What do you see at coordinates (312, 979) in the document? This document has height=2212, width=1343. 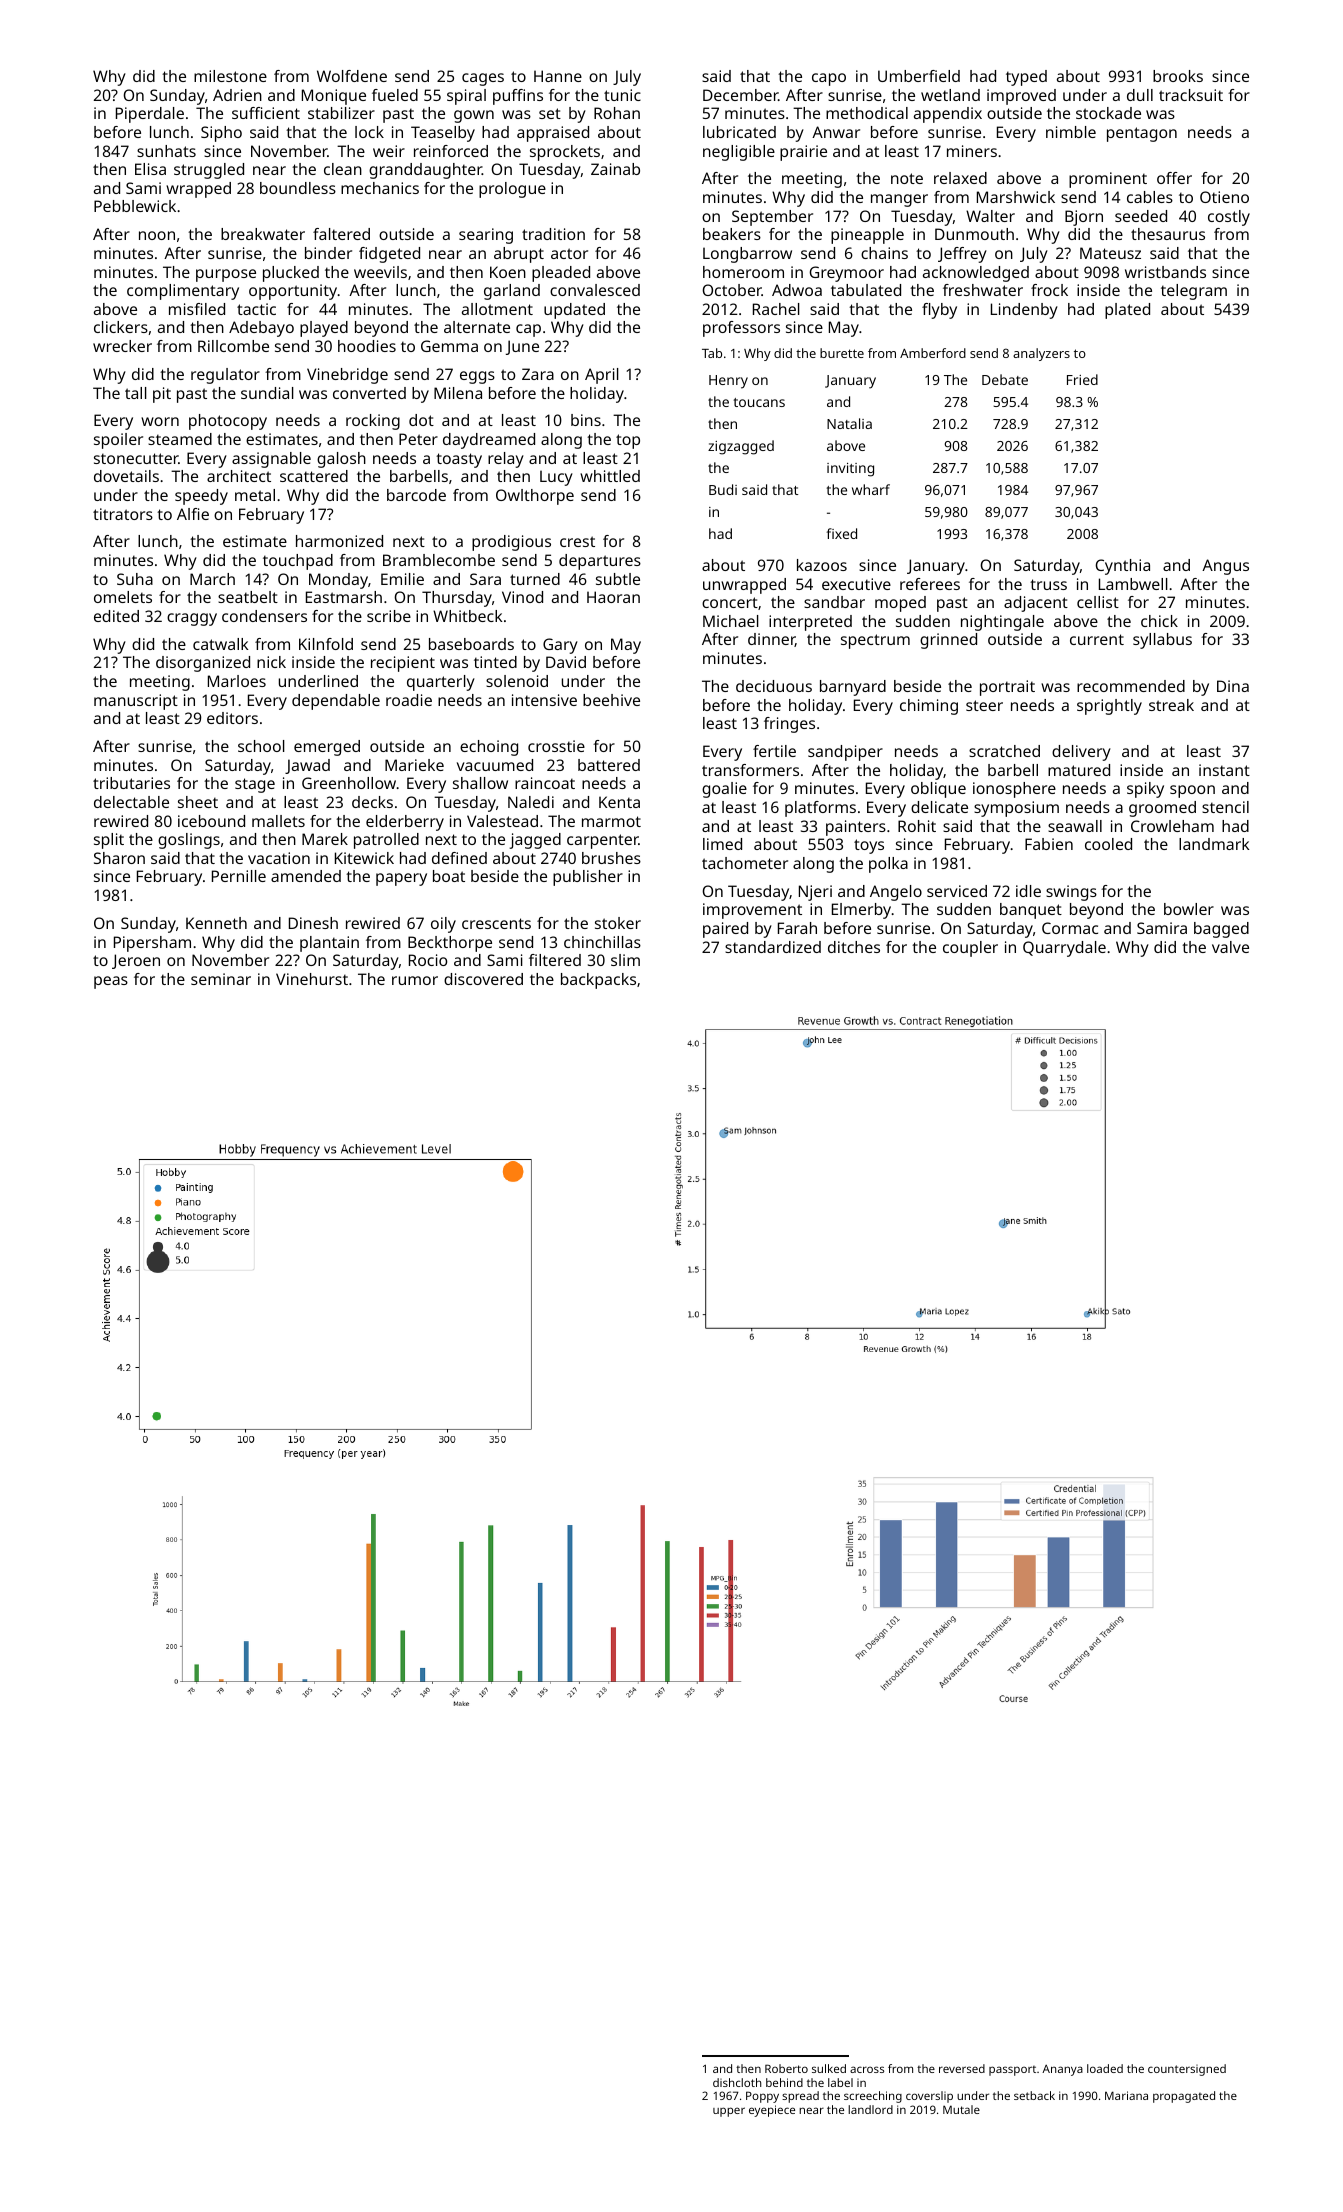 I see `Vinehurst` at bounding box center [312, 979].
